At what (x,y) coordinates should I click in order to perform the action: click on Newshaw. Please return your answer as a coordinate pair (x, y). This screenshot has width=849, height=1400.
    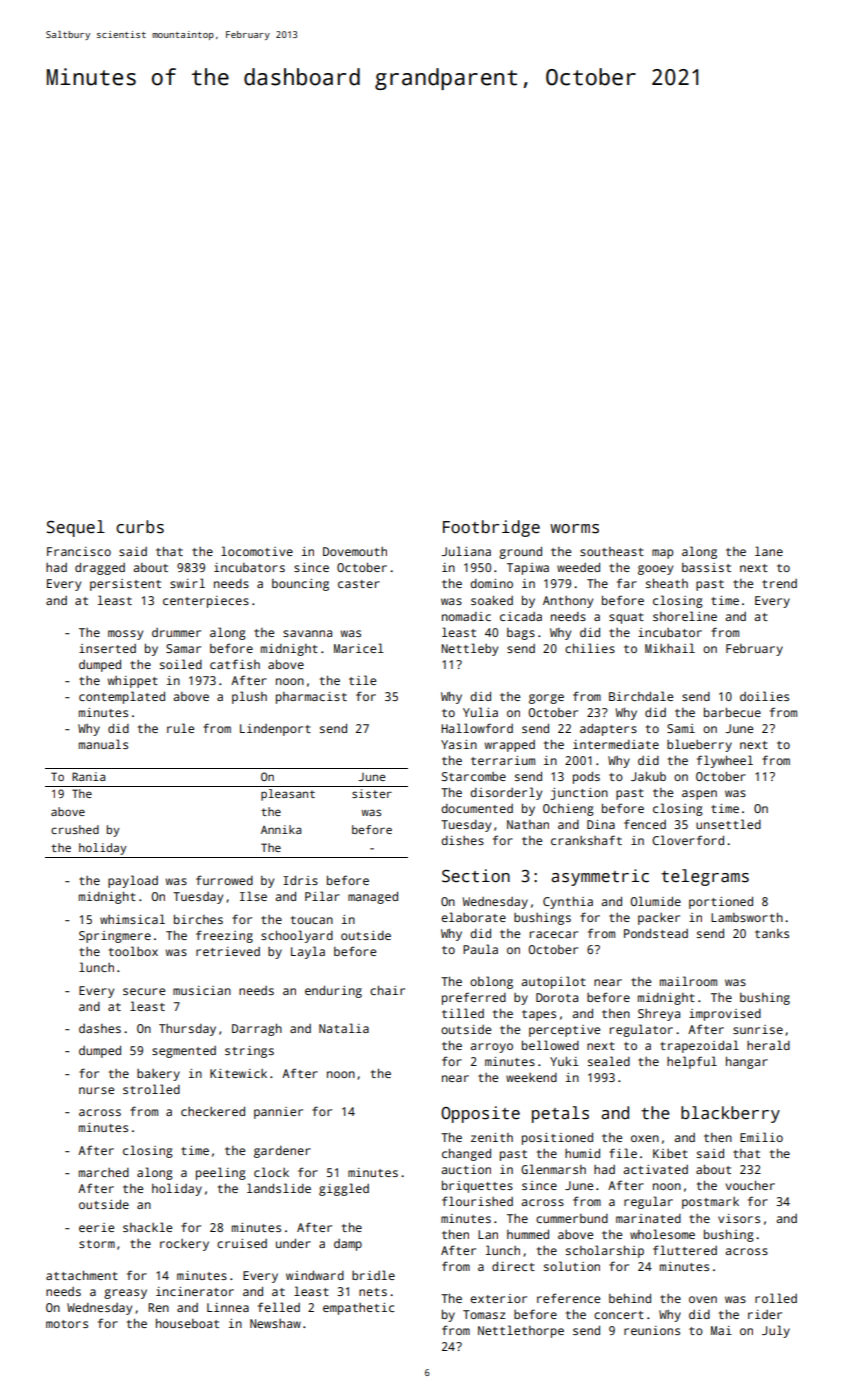
    Looking at the image, I should click on (275, 1323).
